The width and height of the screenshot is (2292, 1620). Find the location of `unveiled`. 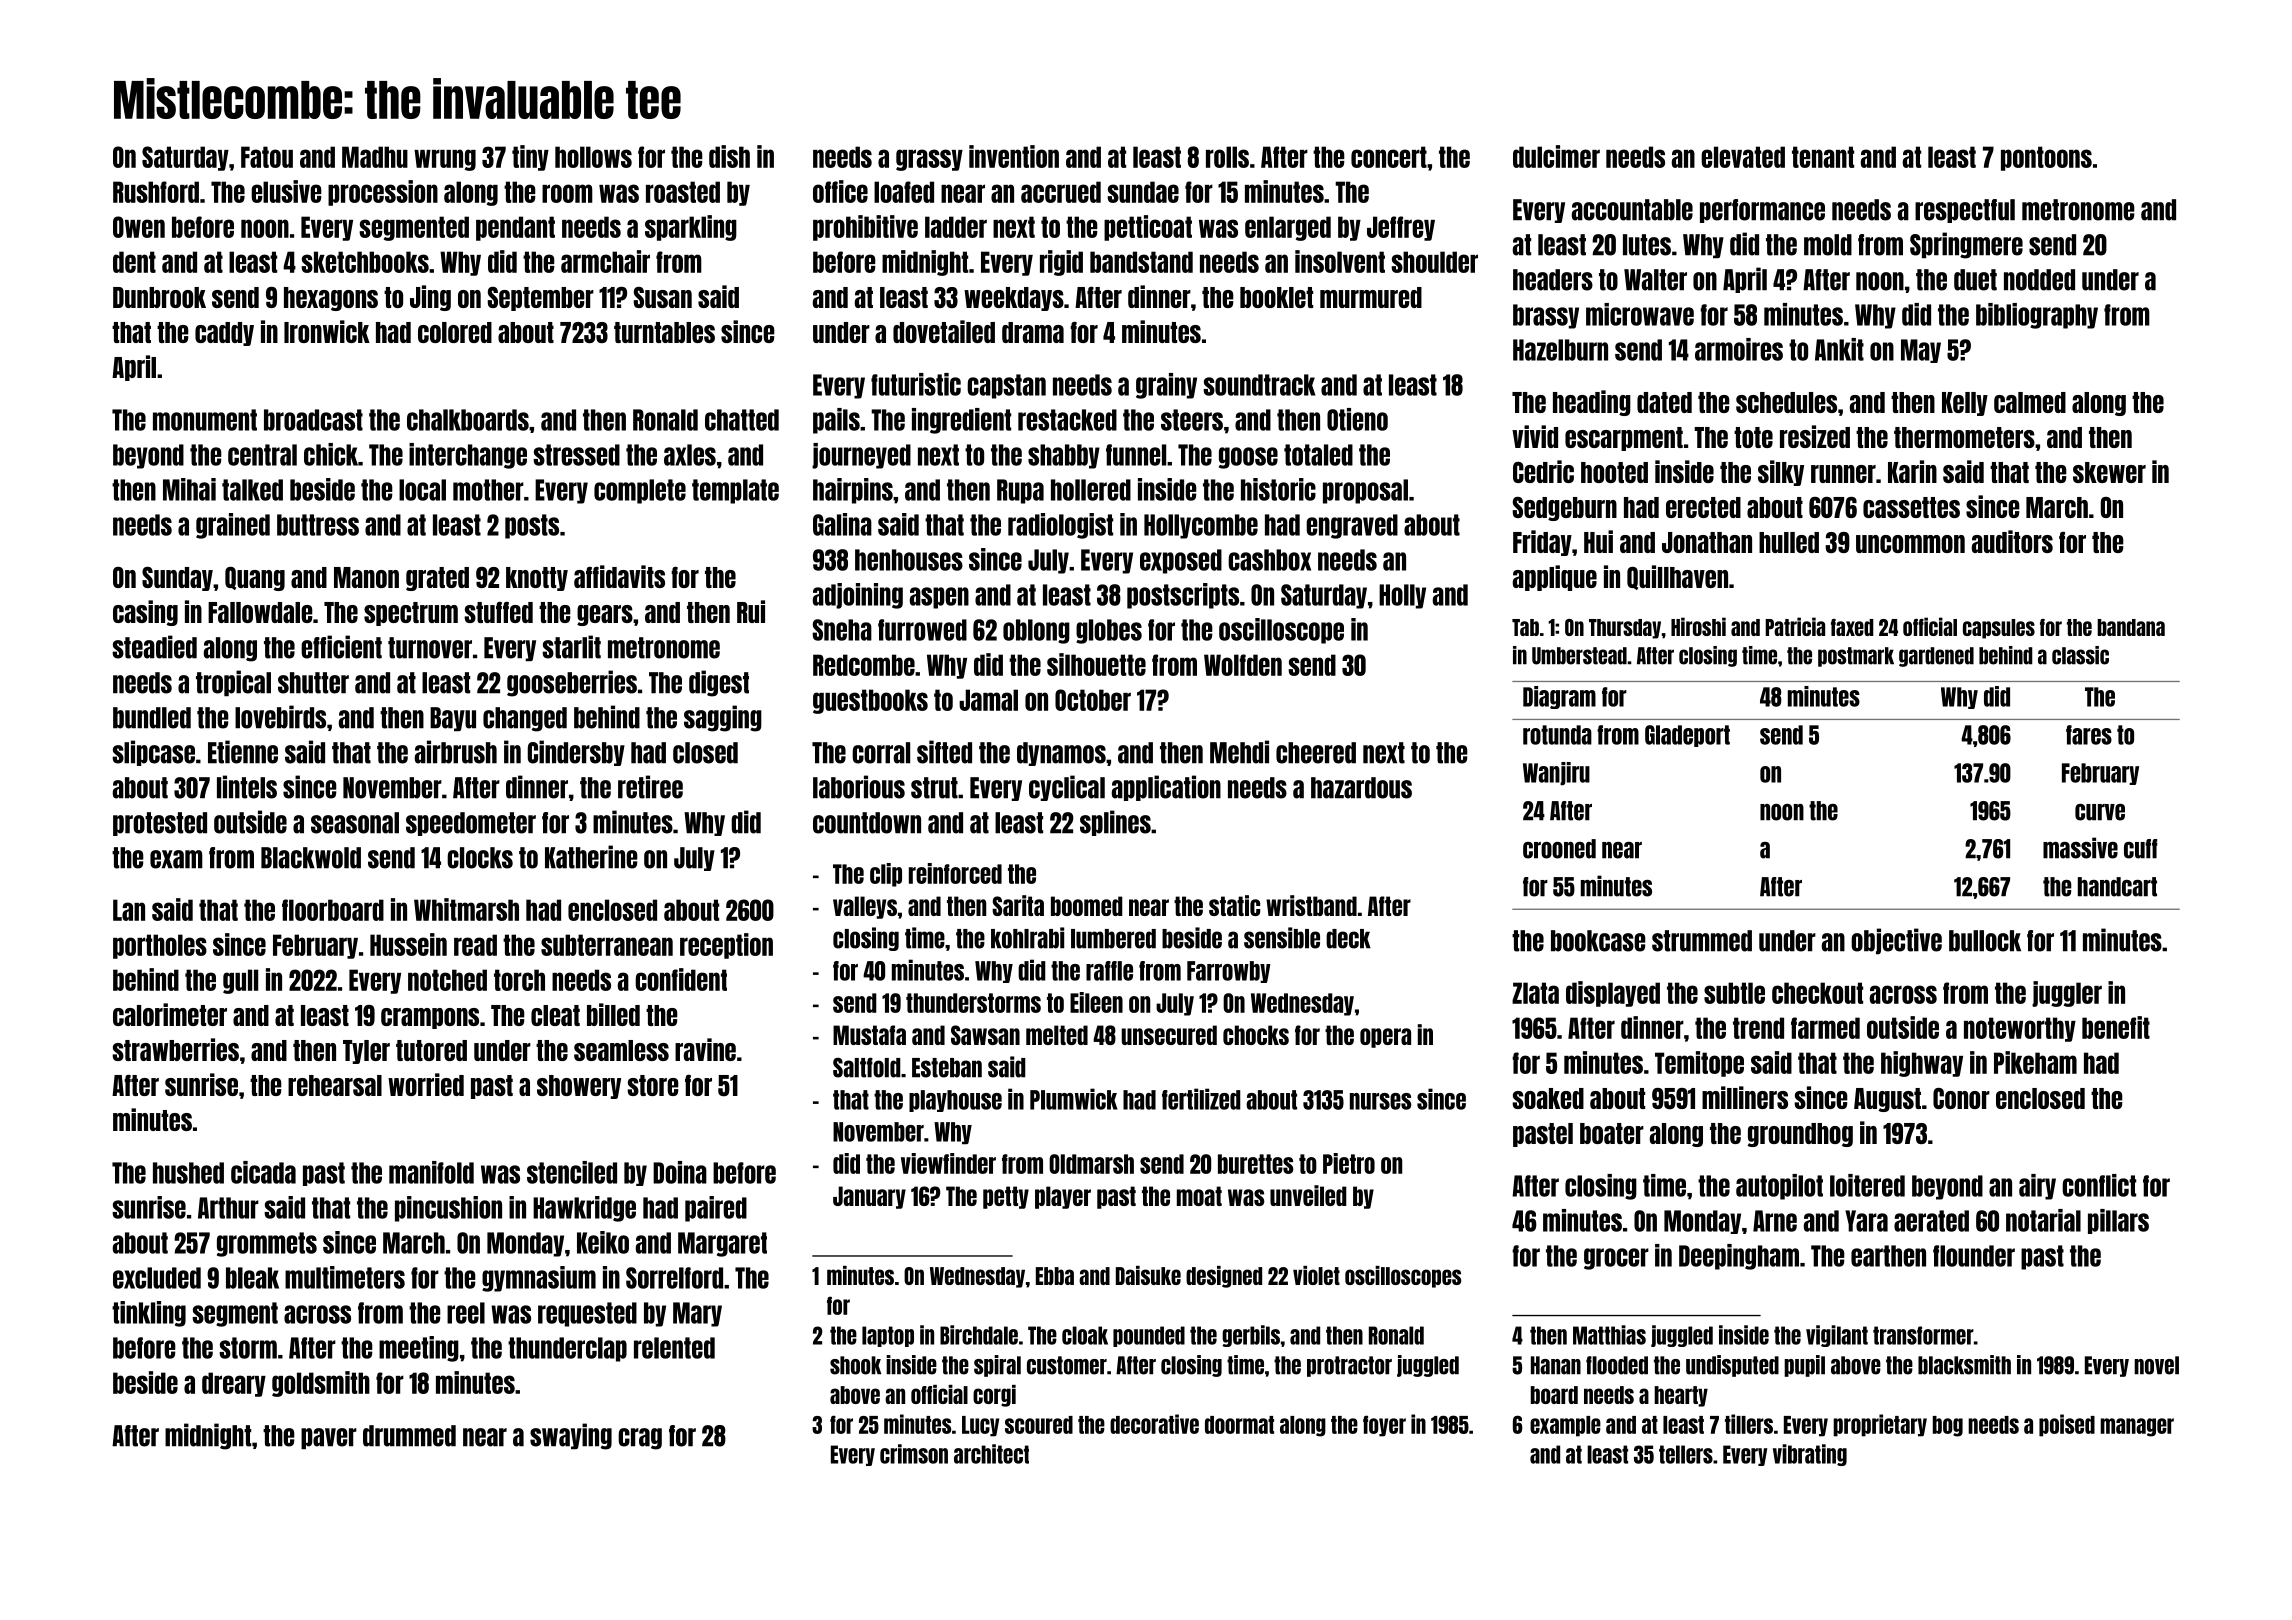

unveiled is located at coordinates (1308, 1195).
